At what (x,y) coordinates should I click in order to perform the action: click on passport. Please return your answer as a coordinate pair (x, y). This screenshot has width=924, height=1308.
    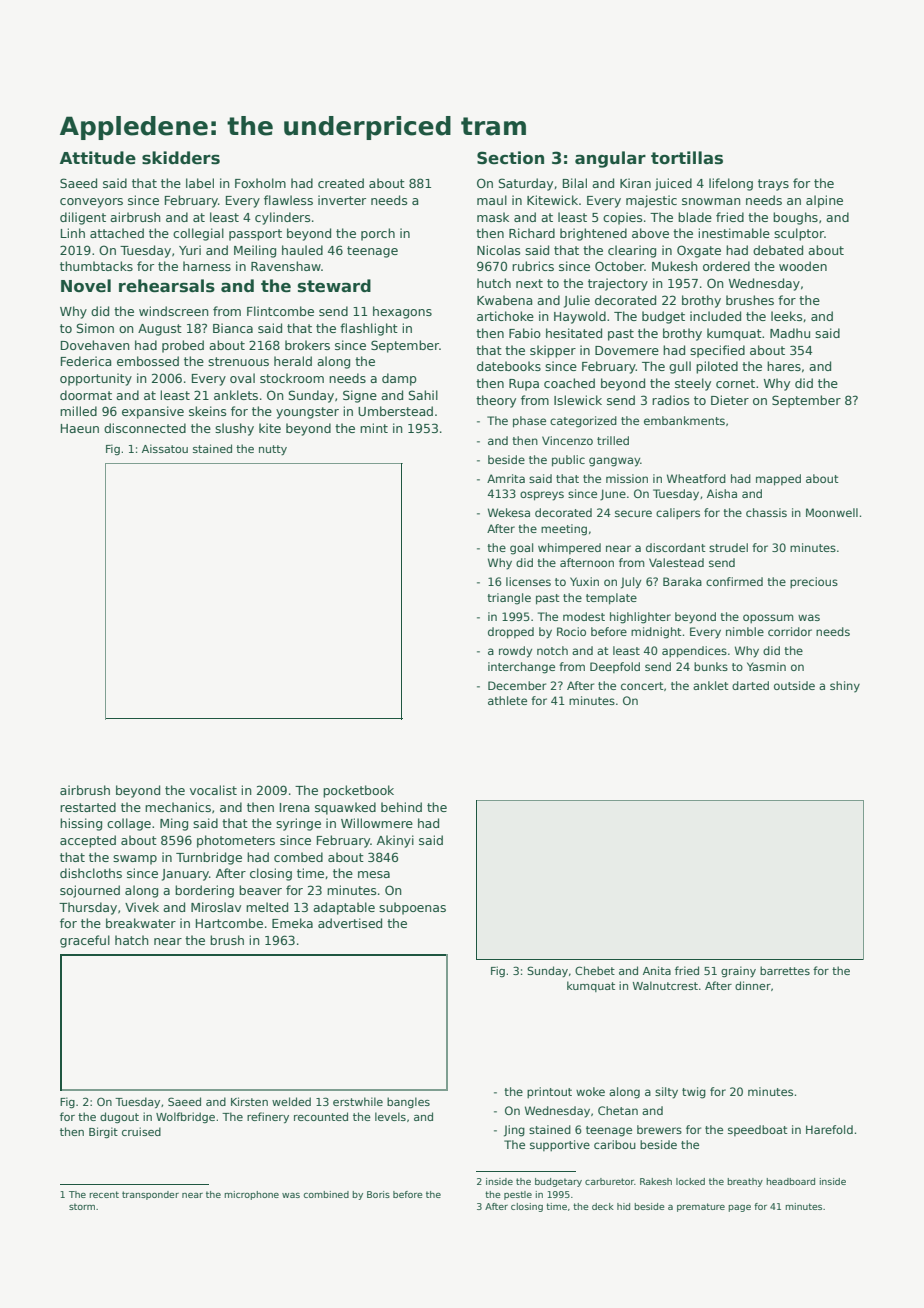
    Looking at the image, I should click on (255, 235).
